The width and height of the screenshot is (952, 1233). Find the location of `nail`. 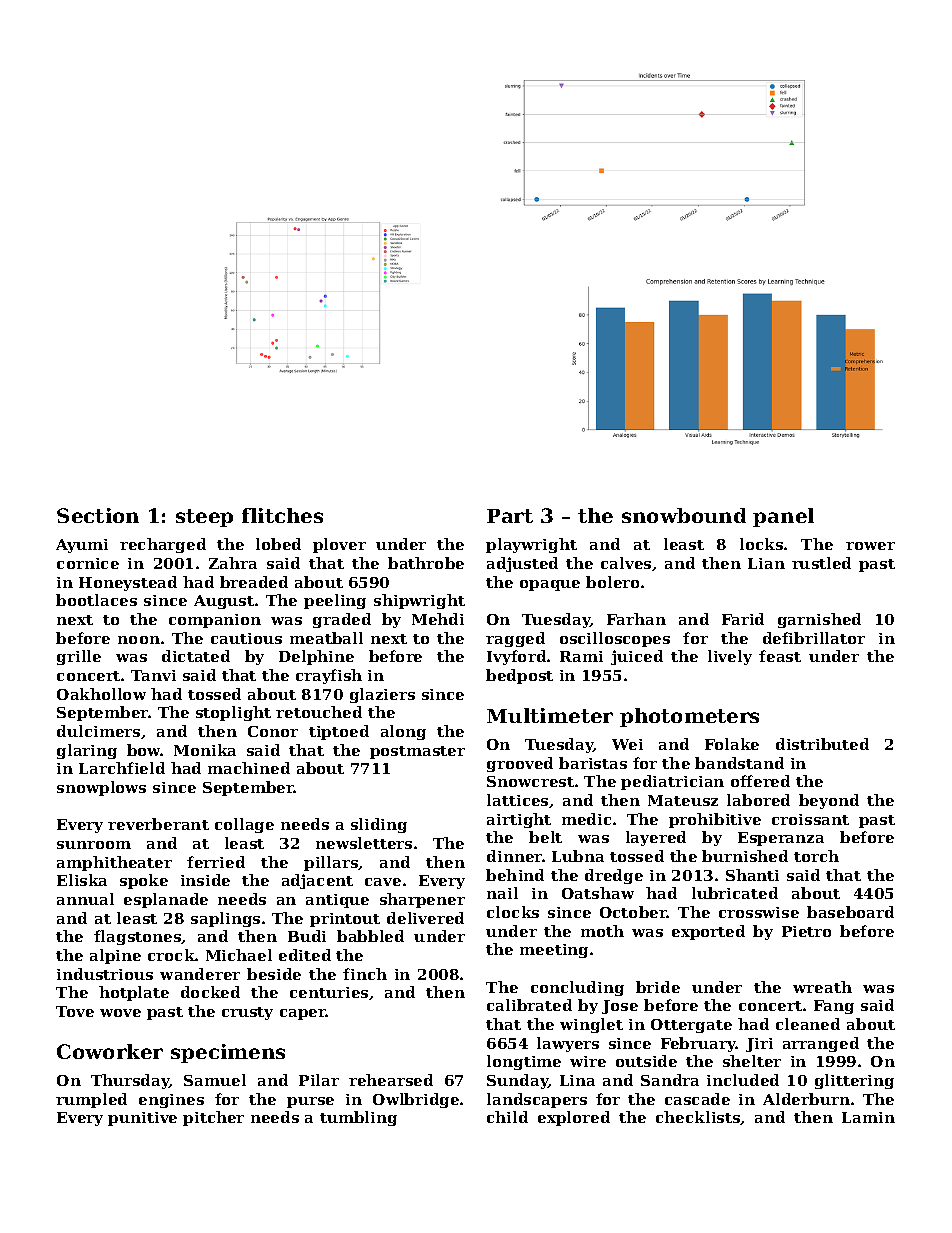

nail is located at coordinates (502, 893).
